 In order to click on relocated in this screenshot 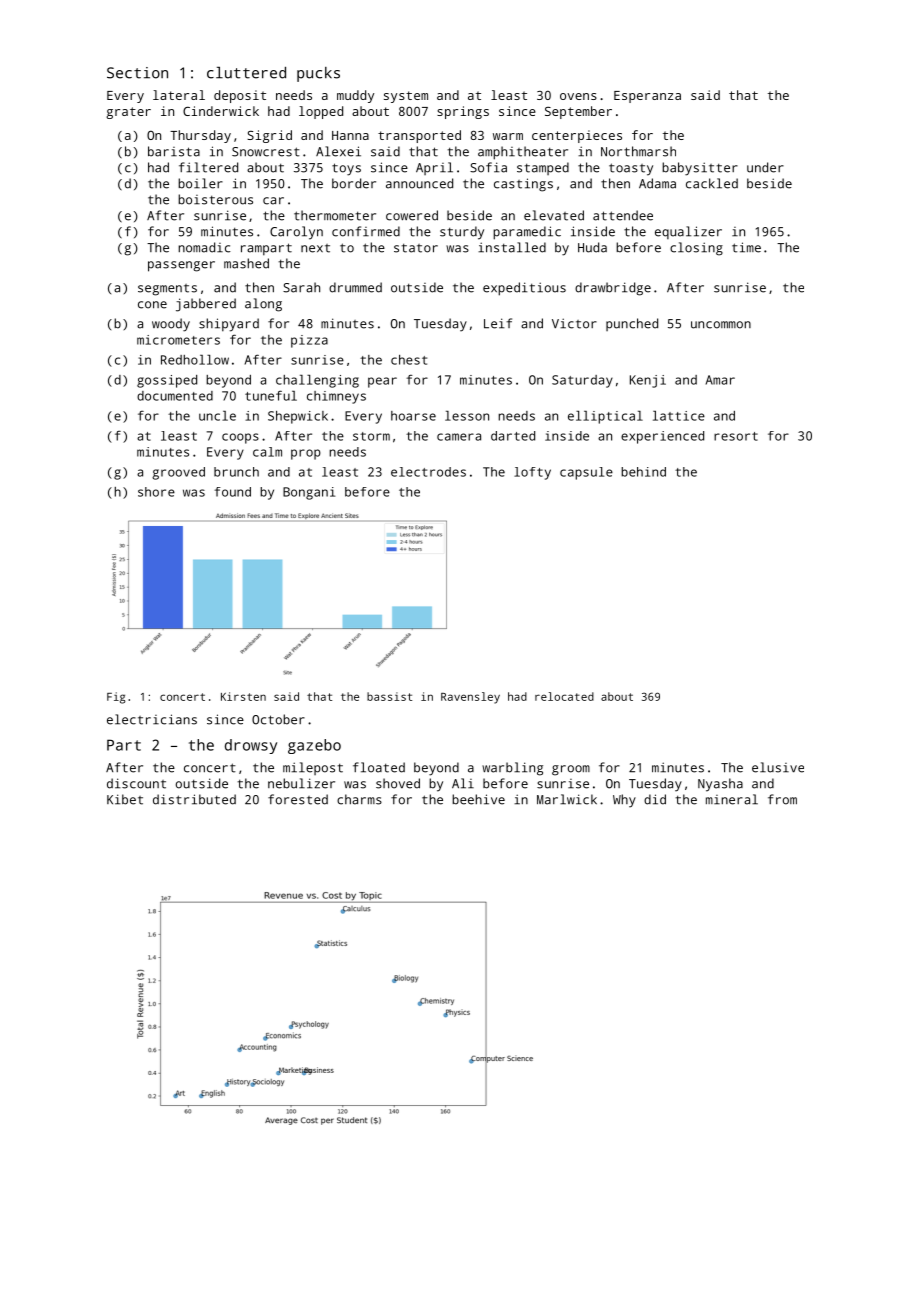, I will do `click(564, 696)`.
